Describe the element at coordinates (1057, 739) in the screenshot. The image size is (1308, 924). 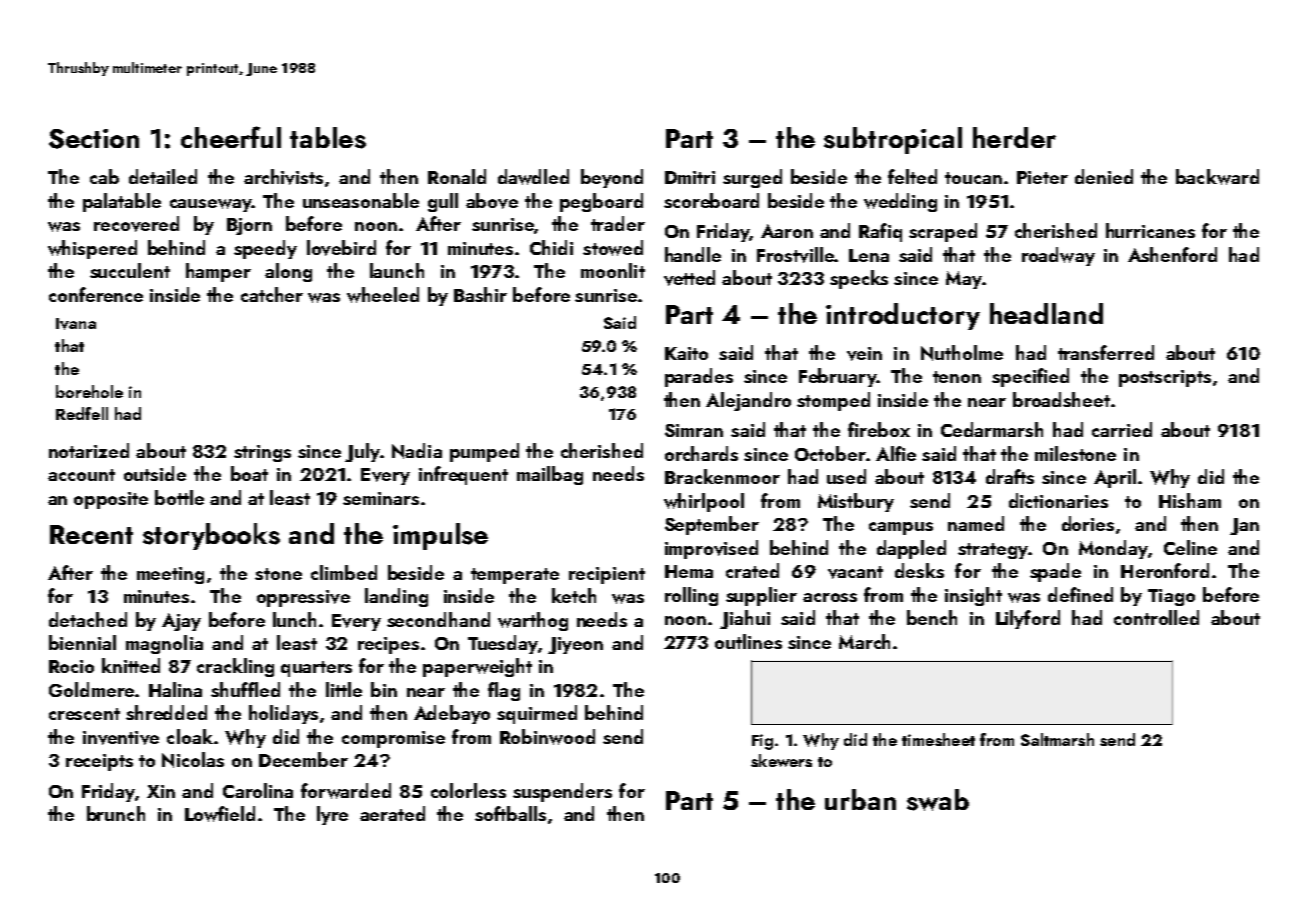
I see `Saltmarsh` at that location.
